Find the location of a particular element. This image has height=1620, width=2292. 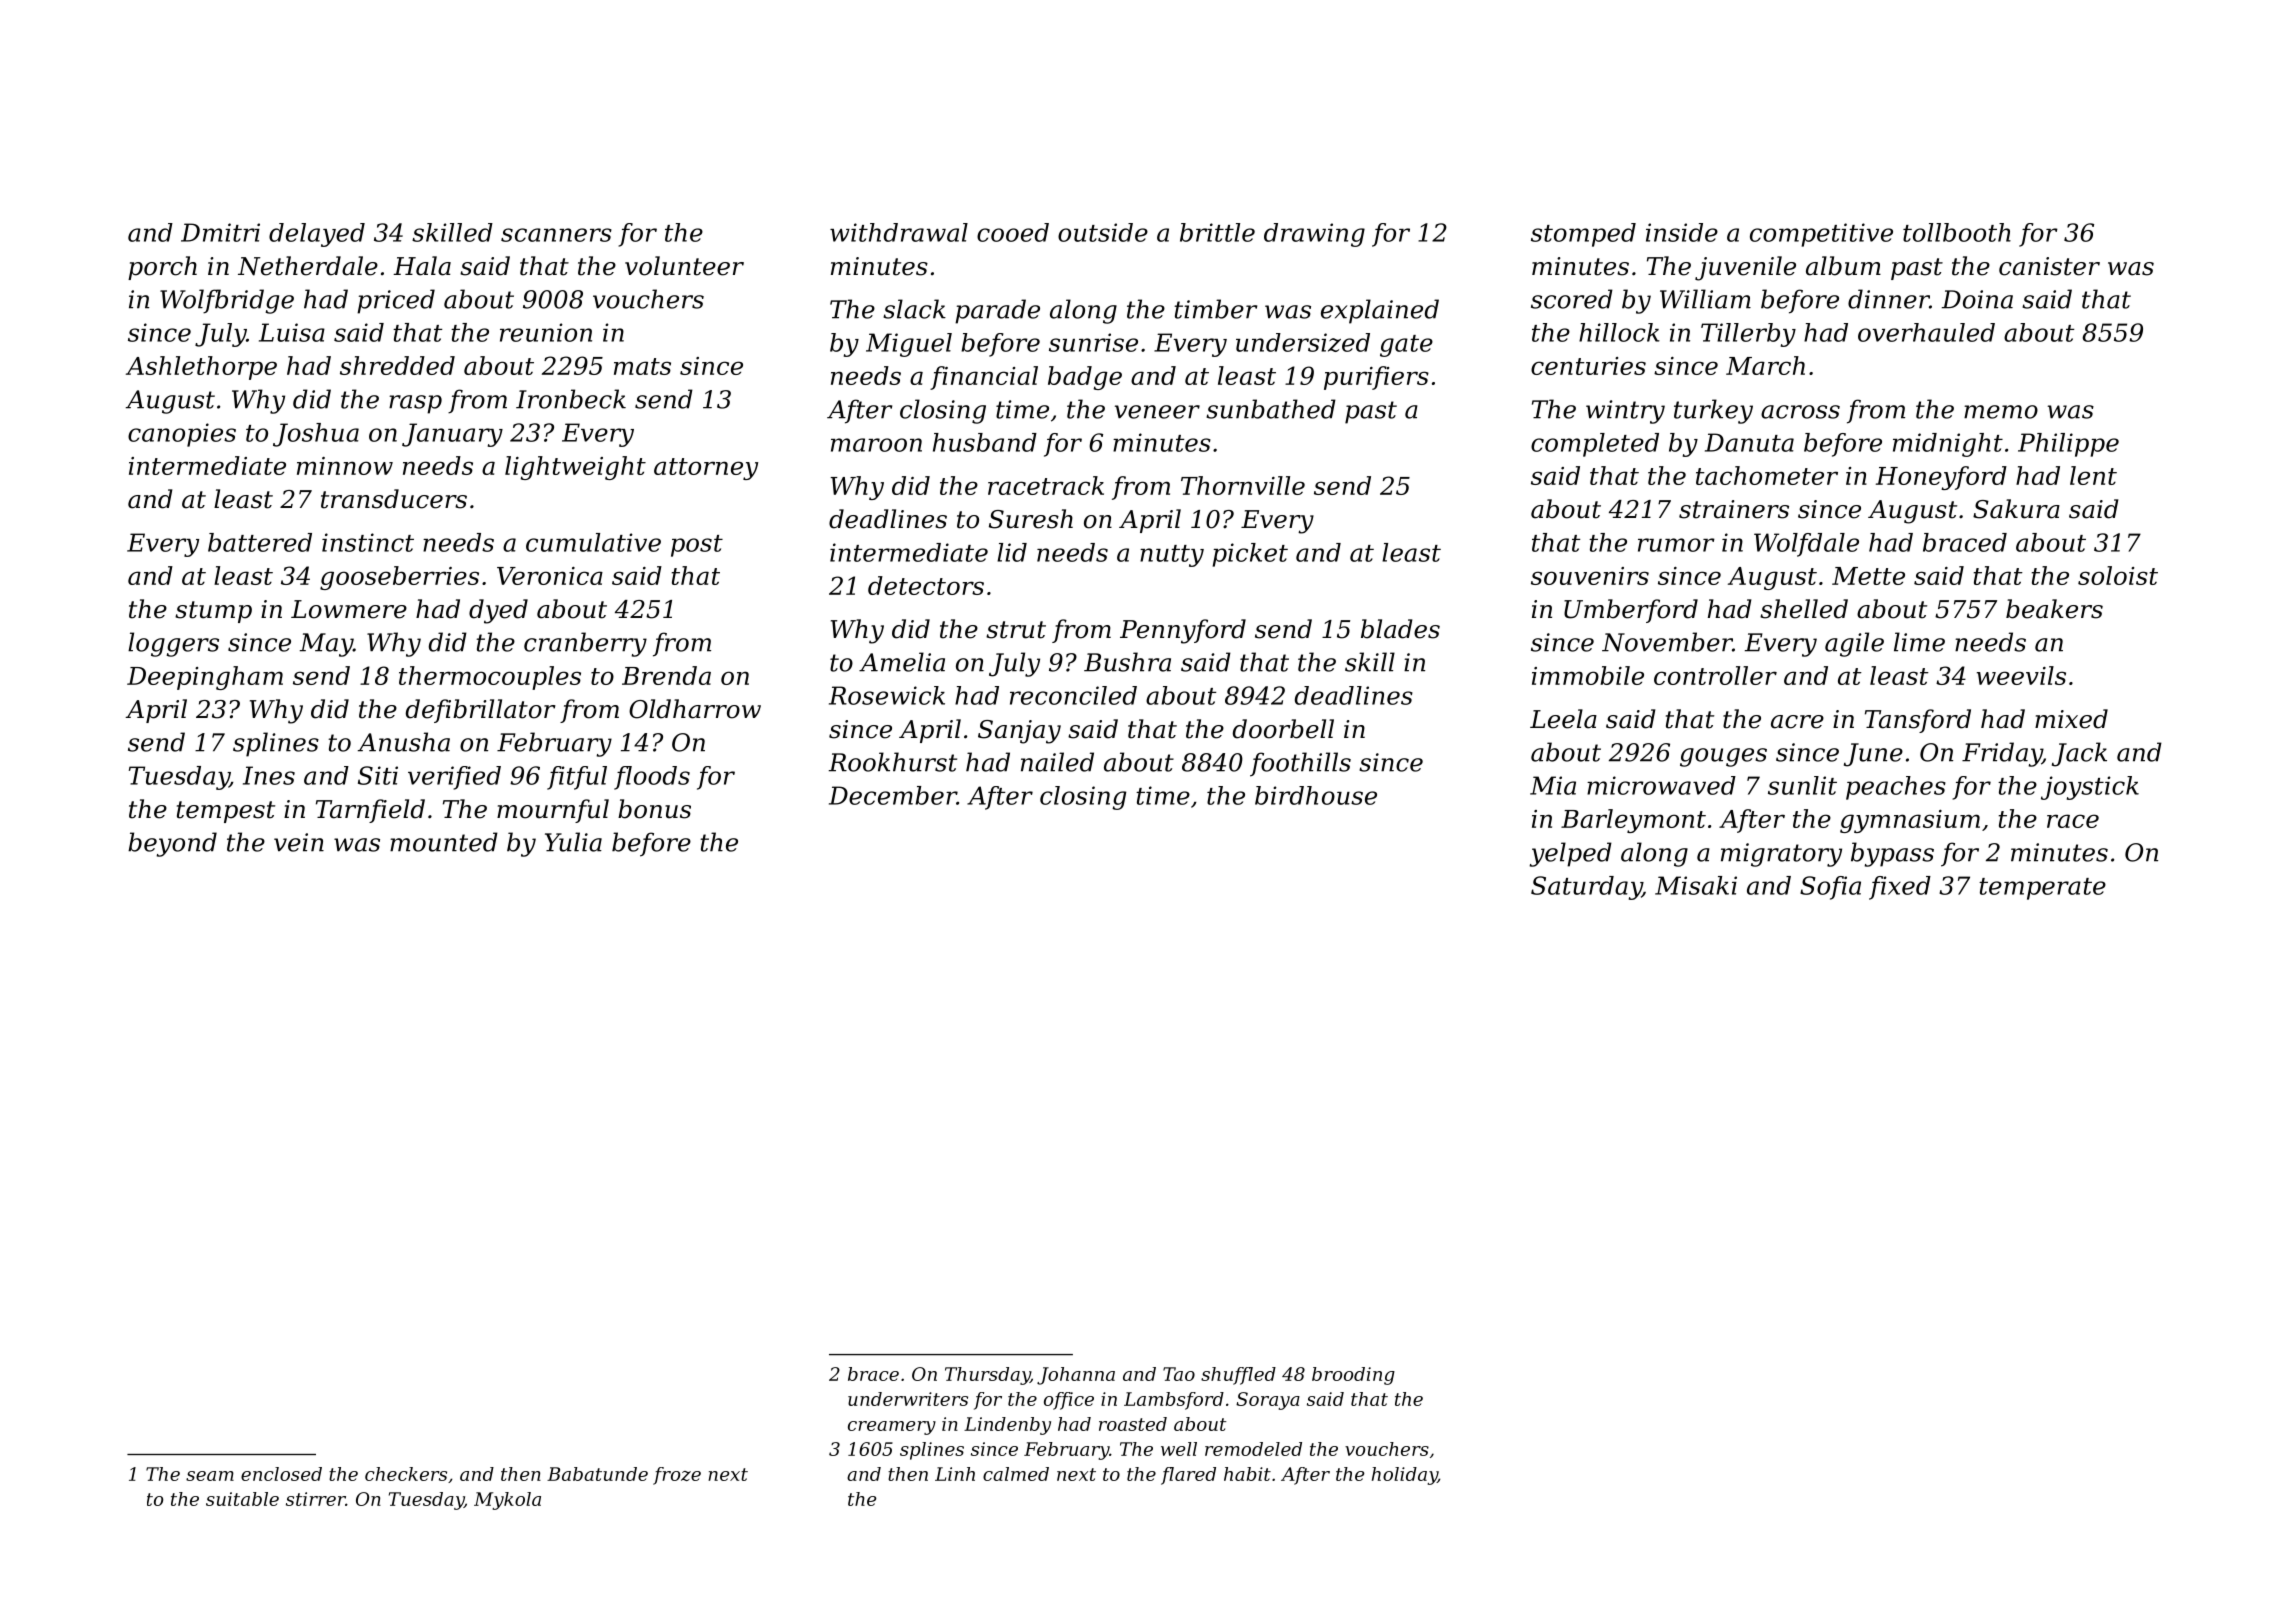

tollbooth is located at coordinates (1957, 232).
